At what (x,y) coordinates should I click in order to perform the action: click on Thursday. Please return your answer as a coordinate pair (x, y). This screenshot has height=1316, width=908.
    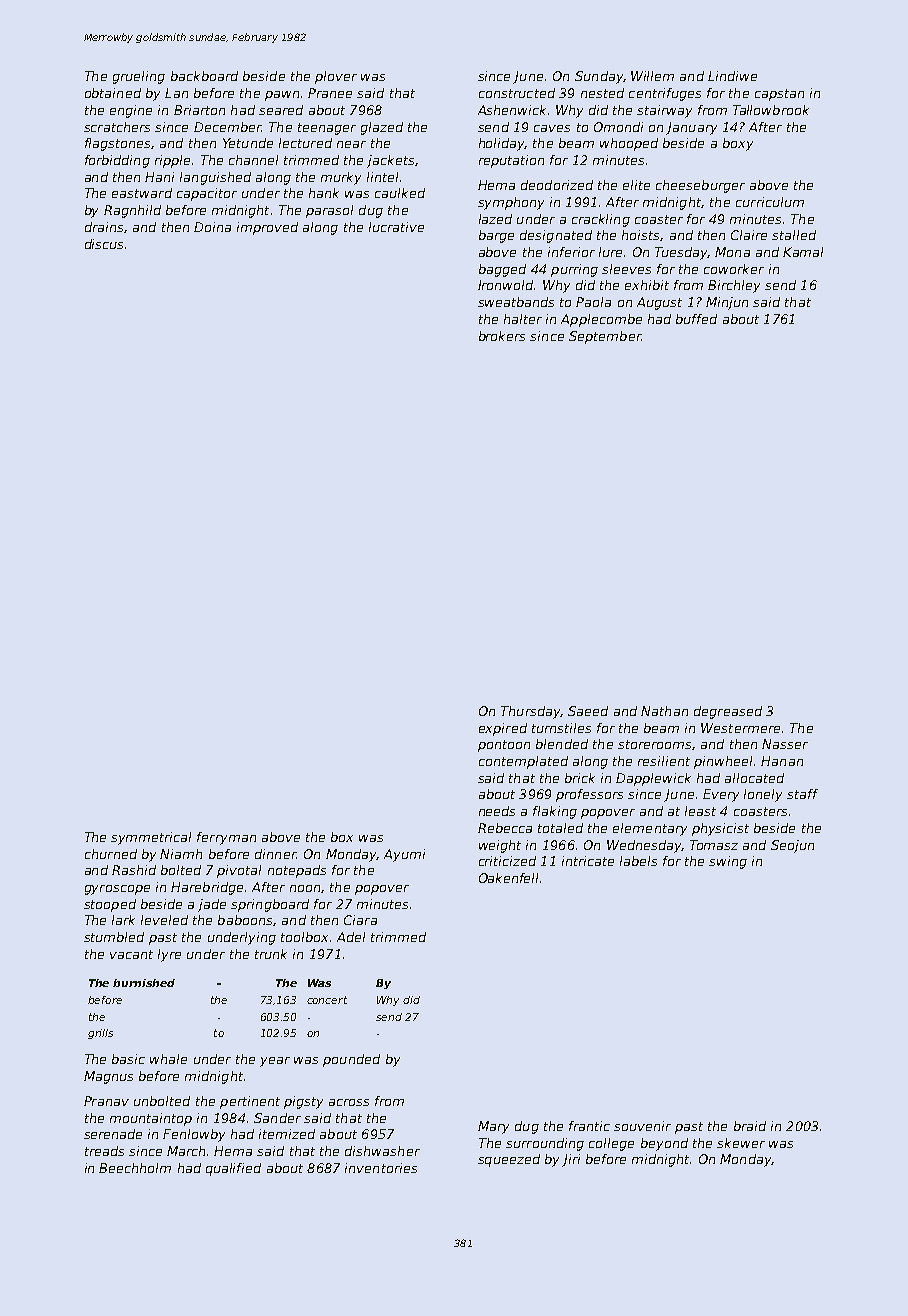
    Looking at the image, I should click on (530, 712).
